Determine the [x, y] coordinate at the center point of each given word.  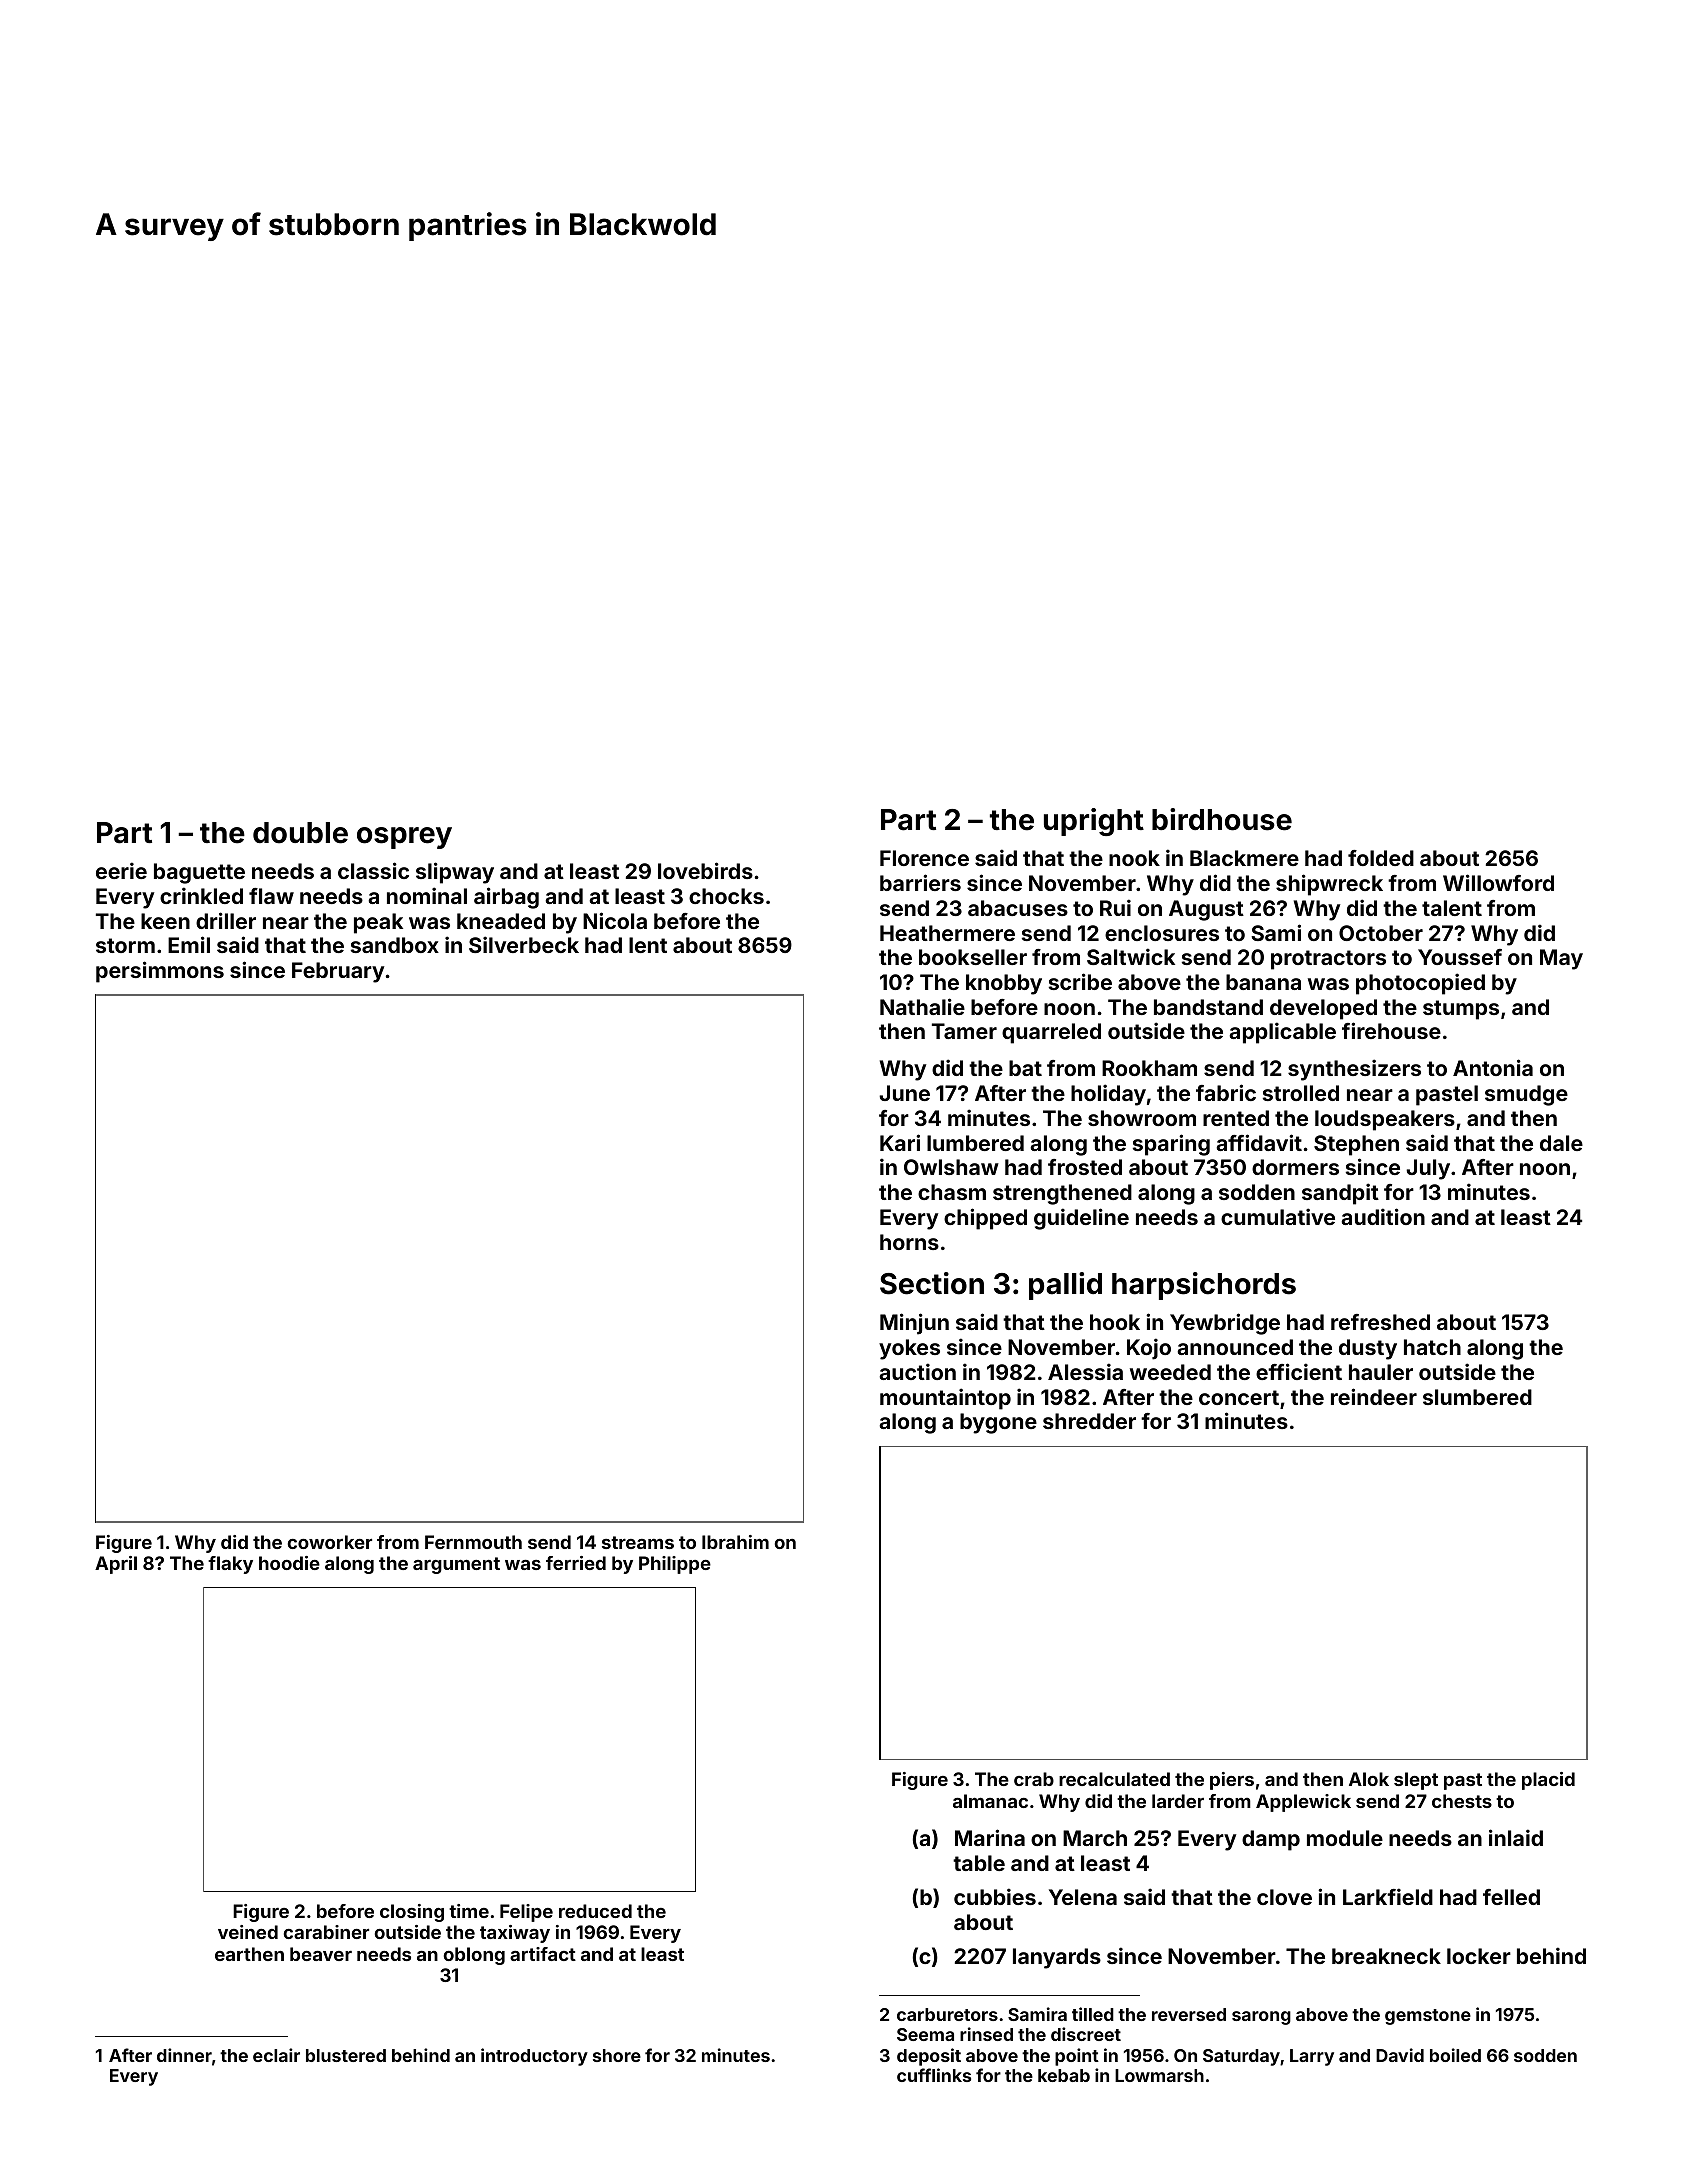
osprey [404, 838]
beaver [321, 1954]
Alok [1369, 1779]
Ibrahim [735, 1542]
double [300, 833]
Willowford [1498, 882]
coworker [330, 1542]
